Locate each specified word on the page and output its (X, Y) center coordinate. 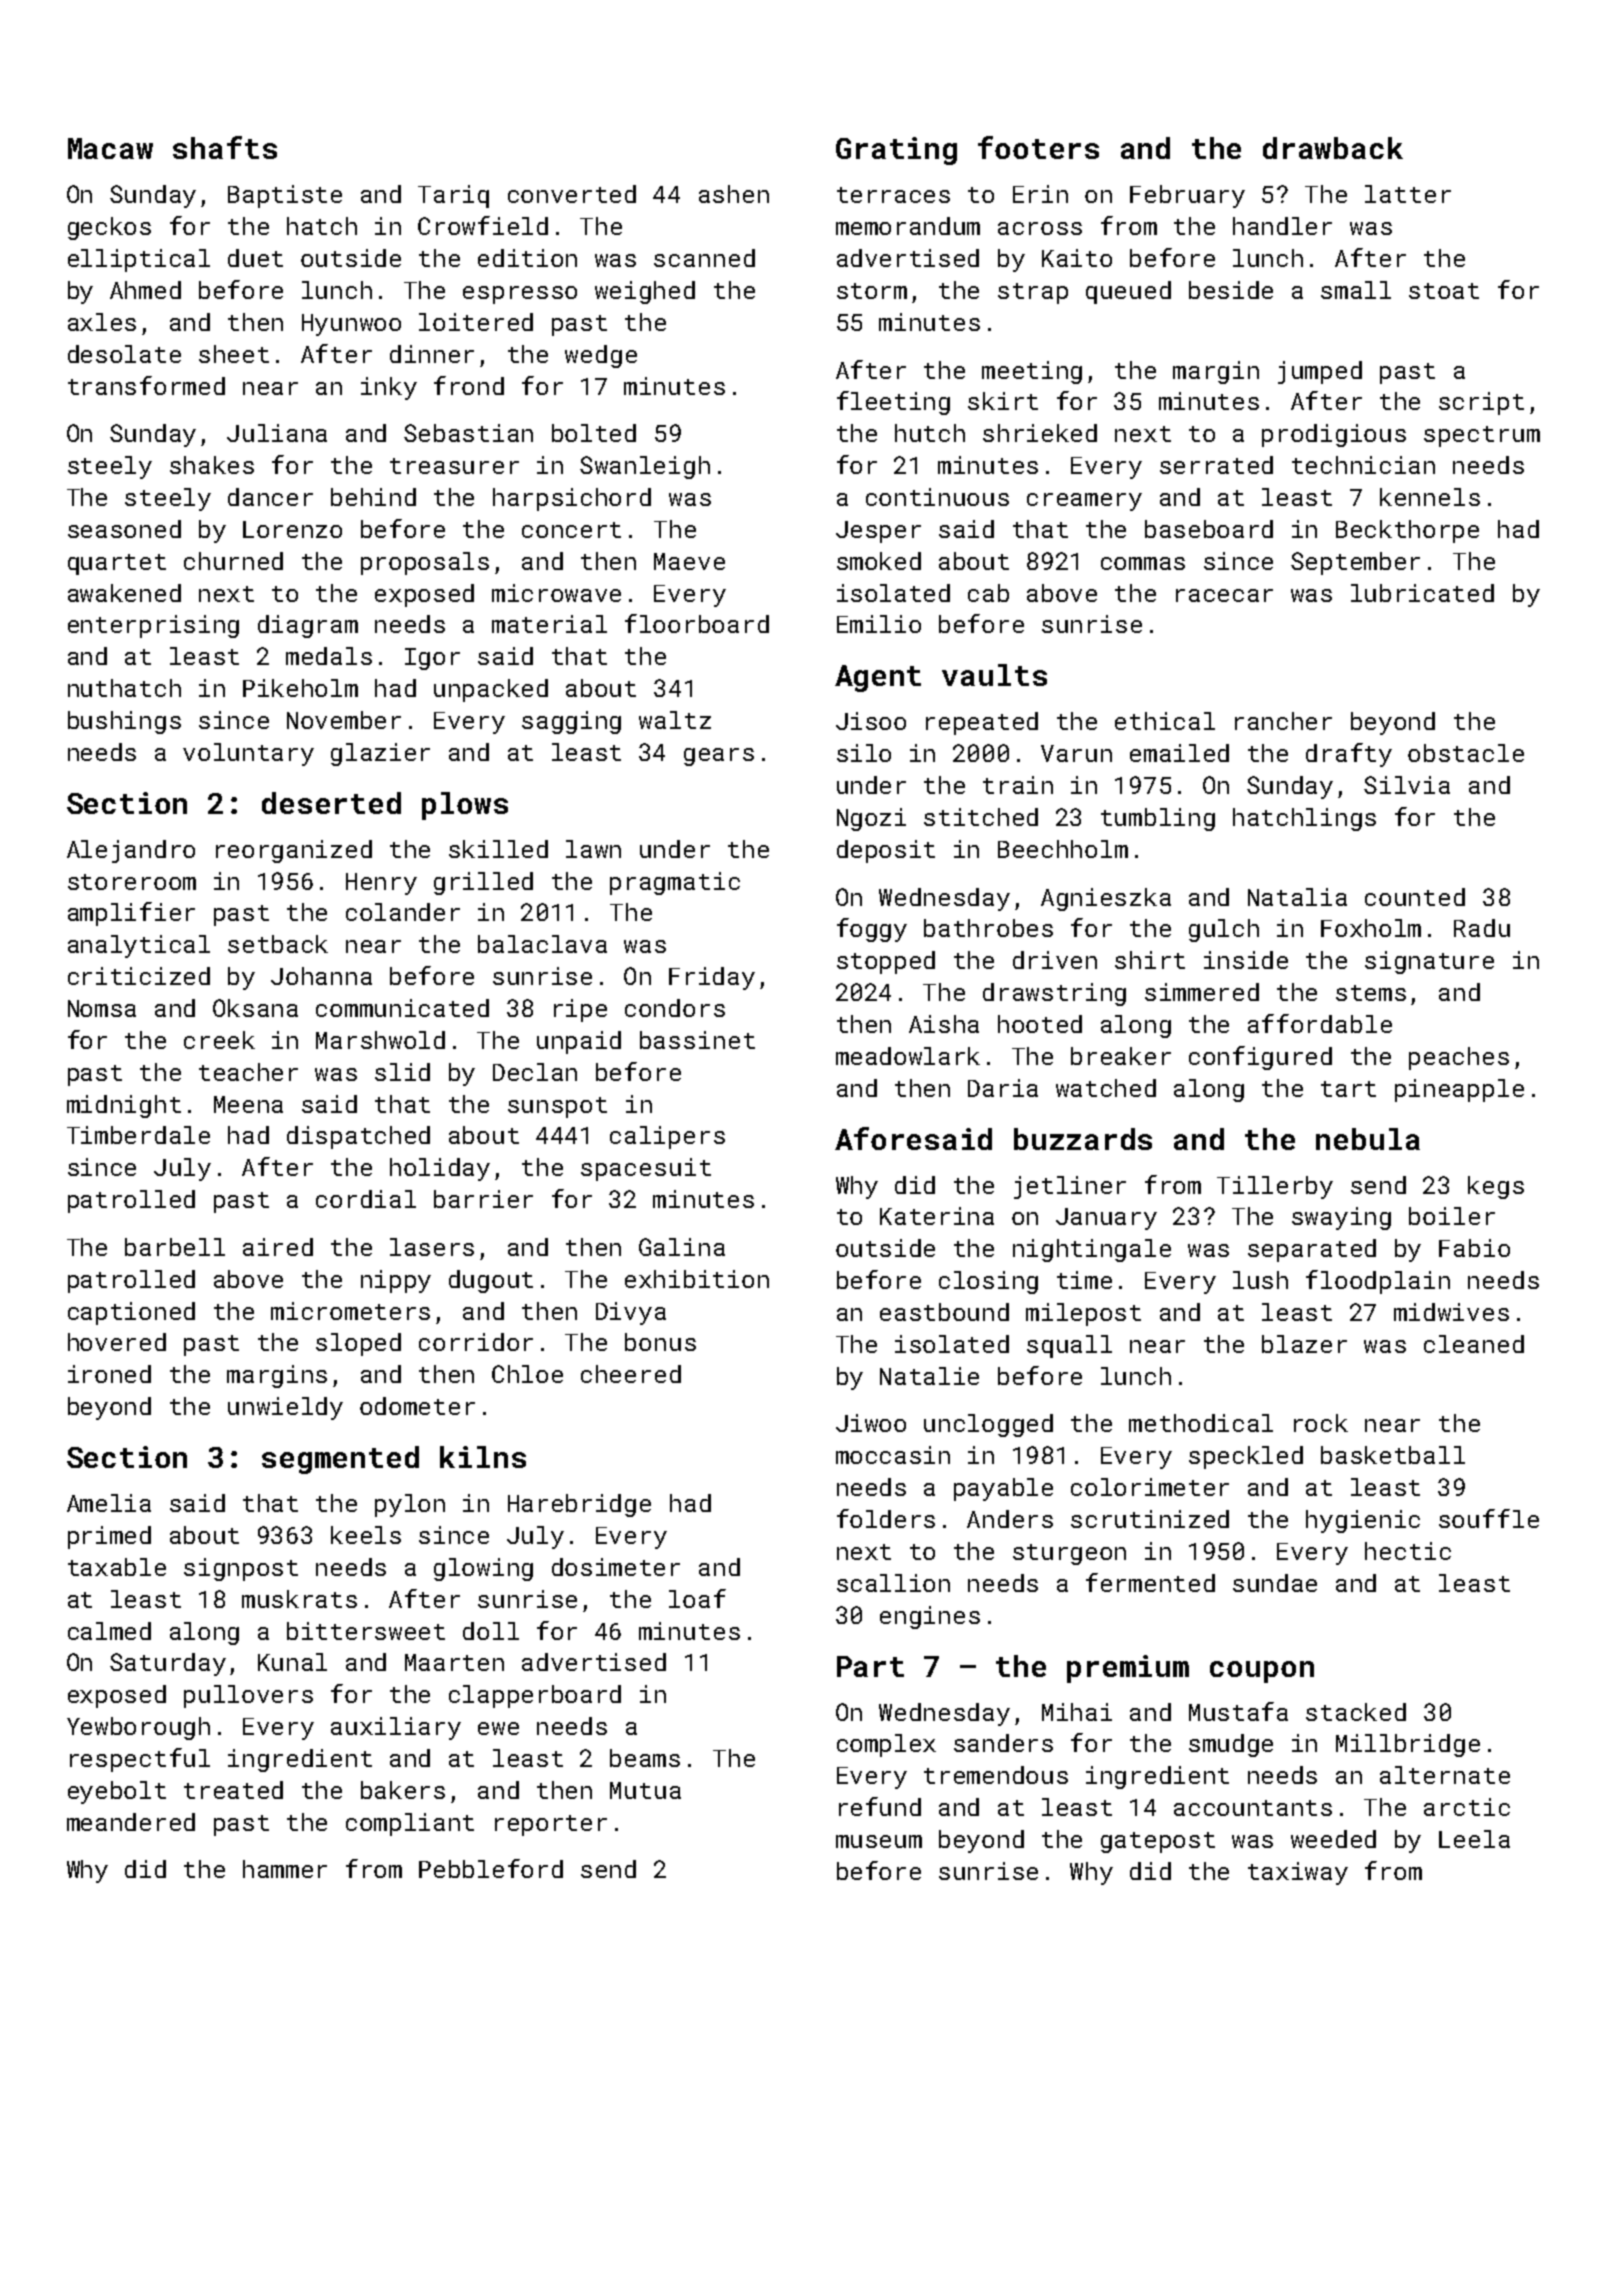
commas (1143, 563)
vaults (994, 675)
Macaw (110, 148)
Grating (896, 151)
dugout (491, 1281)
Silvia (1407, 785)
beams (645, 1758)
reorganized (294, 851)
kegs (1496, 1187)
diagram (308, 626)
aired (278, 1247)
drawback (1333, 148)
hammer (285, 1869)
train (1018, 785)
